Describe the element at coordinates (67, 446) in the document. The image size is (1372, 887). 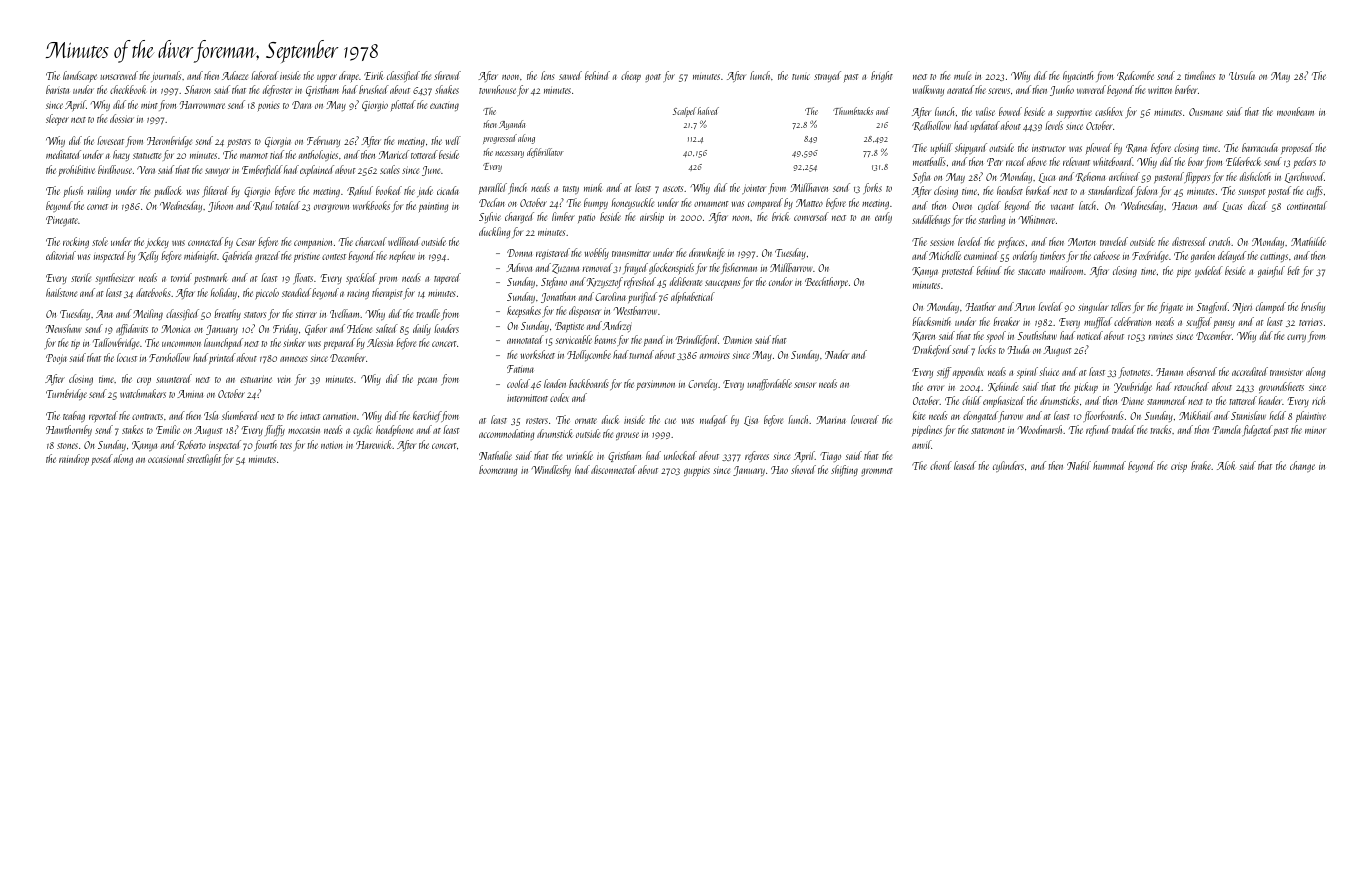
I see `stones` at that location.
